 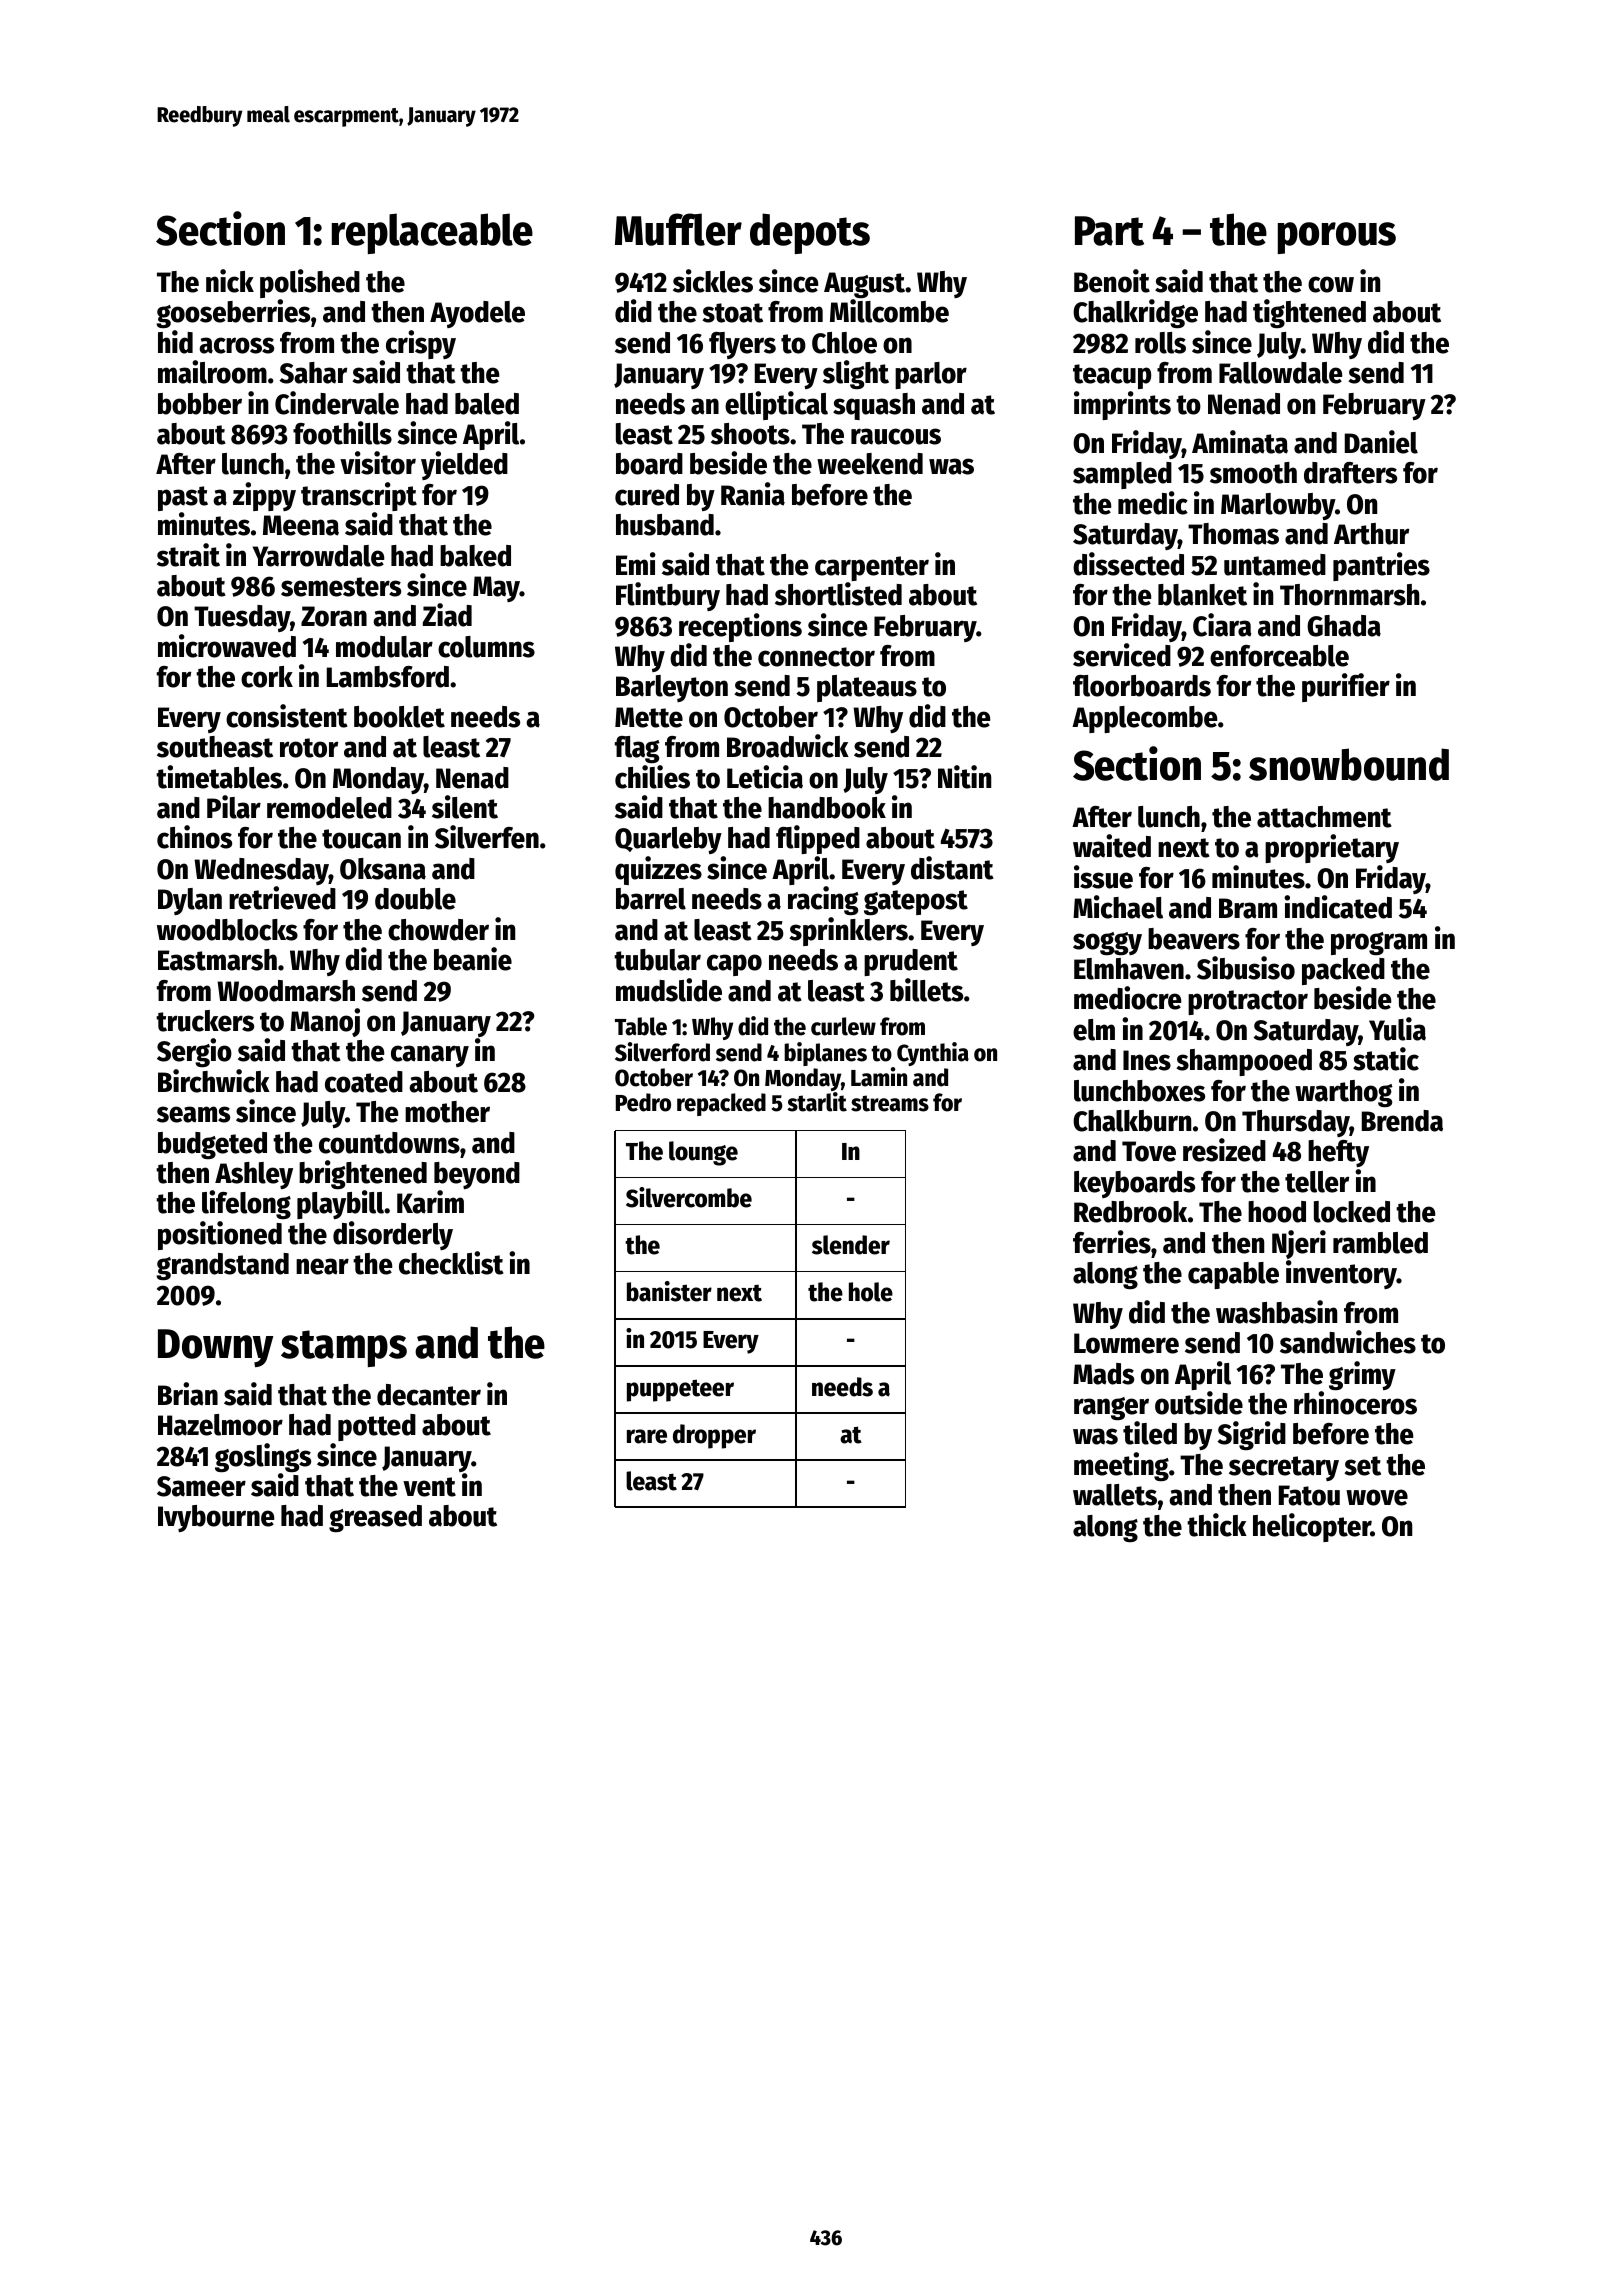 What do you see at coordinates (810, 233) in the image?
I see `depots` at bounding box center [810, 233].
